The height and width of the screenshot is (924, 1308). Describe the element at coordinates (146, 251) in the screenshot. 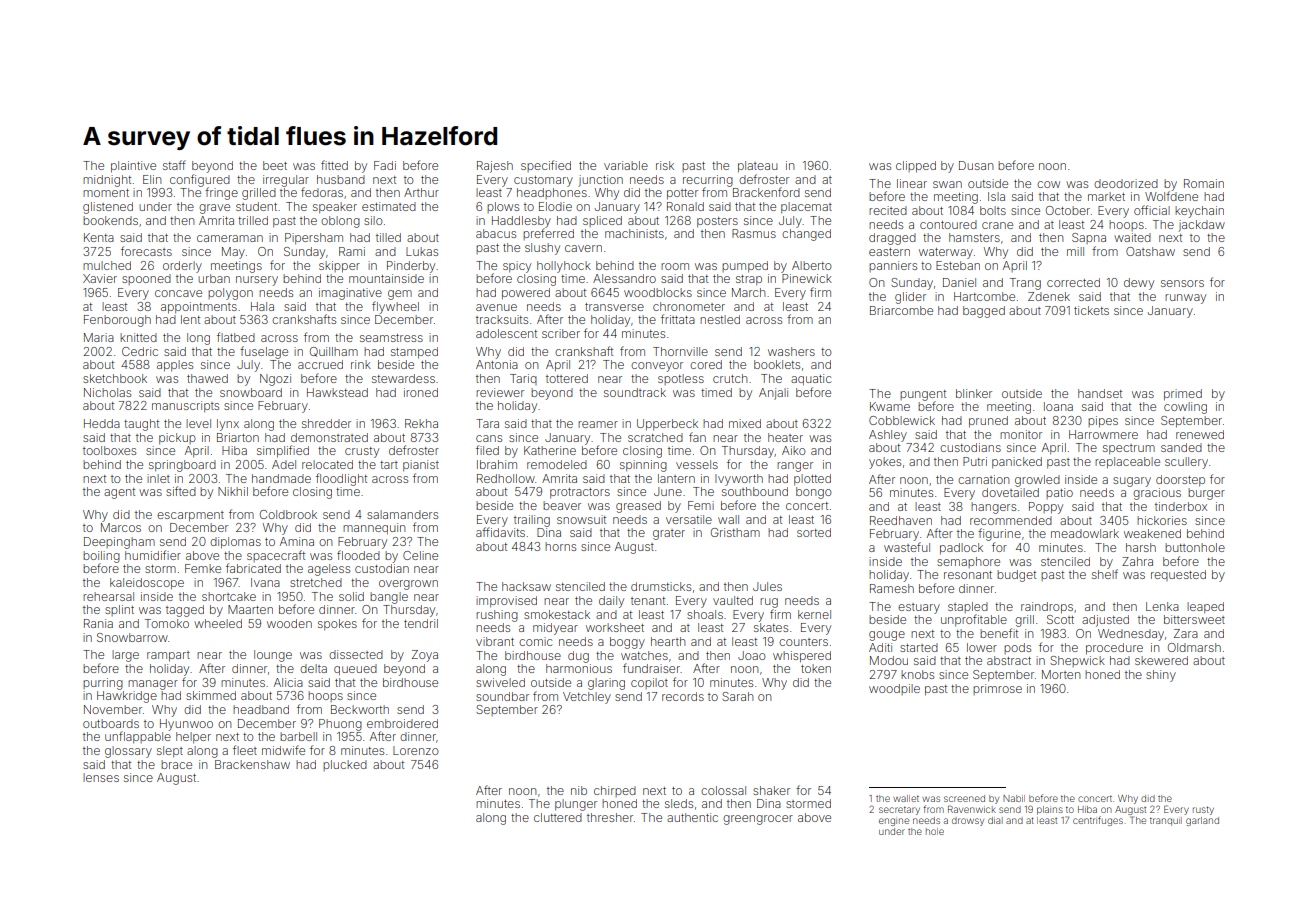

I see `forecasts` at that location.
